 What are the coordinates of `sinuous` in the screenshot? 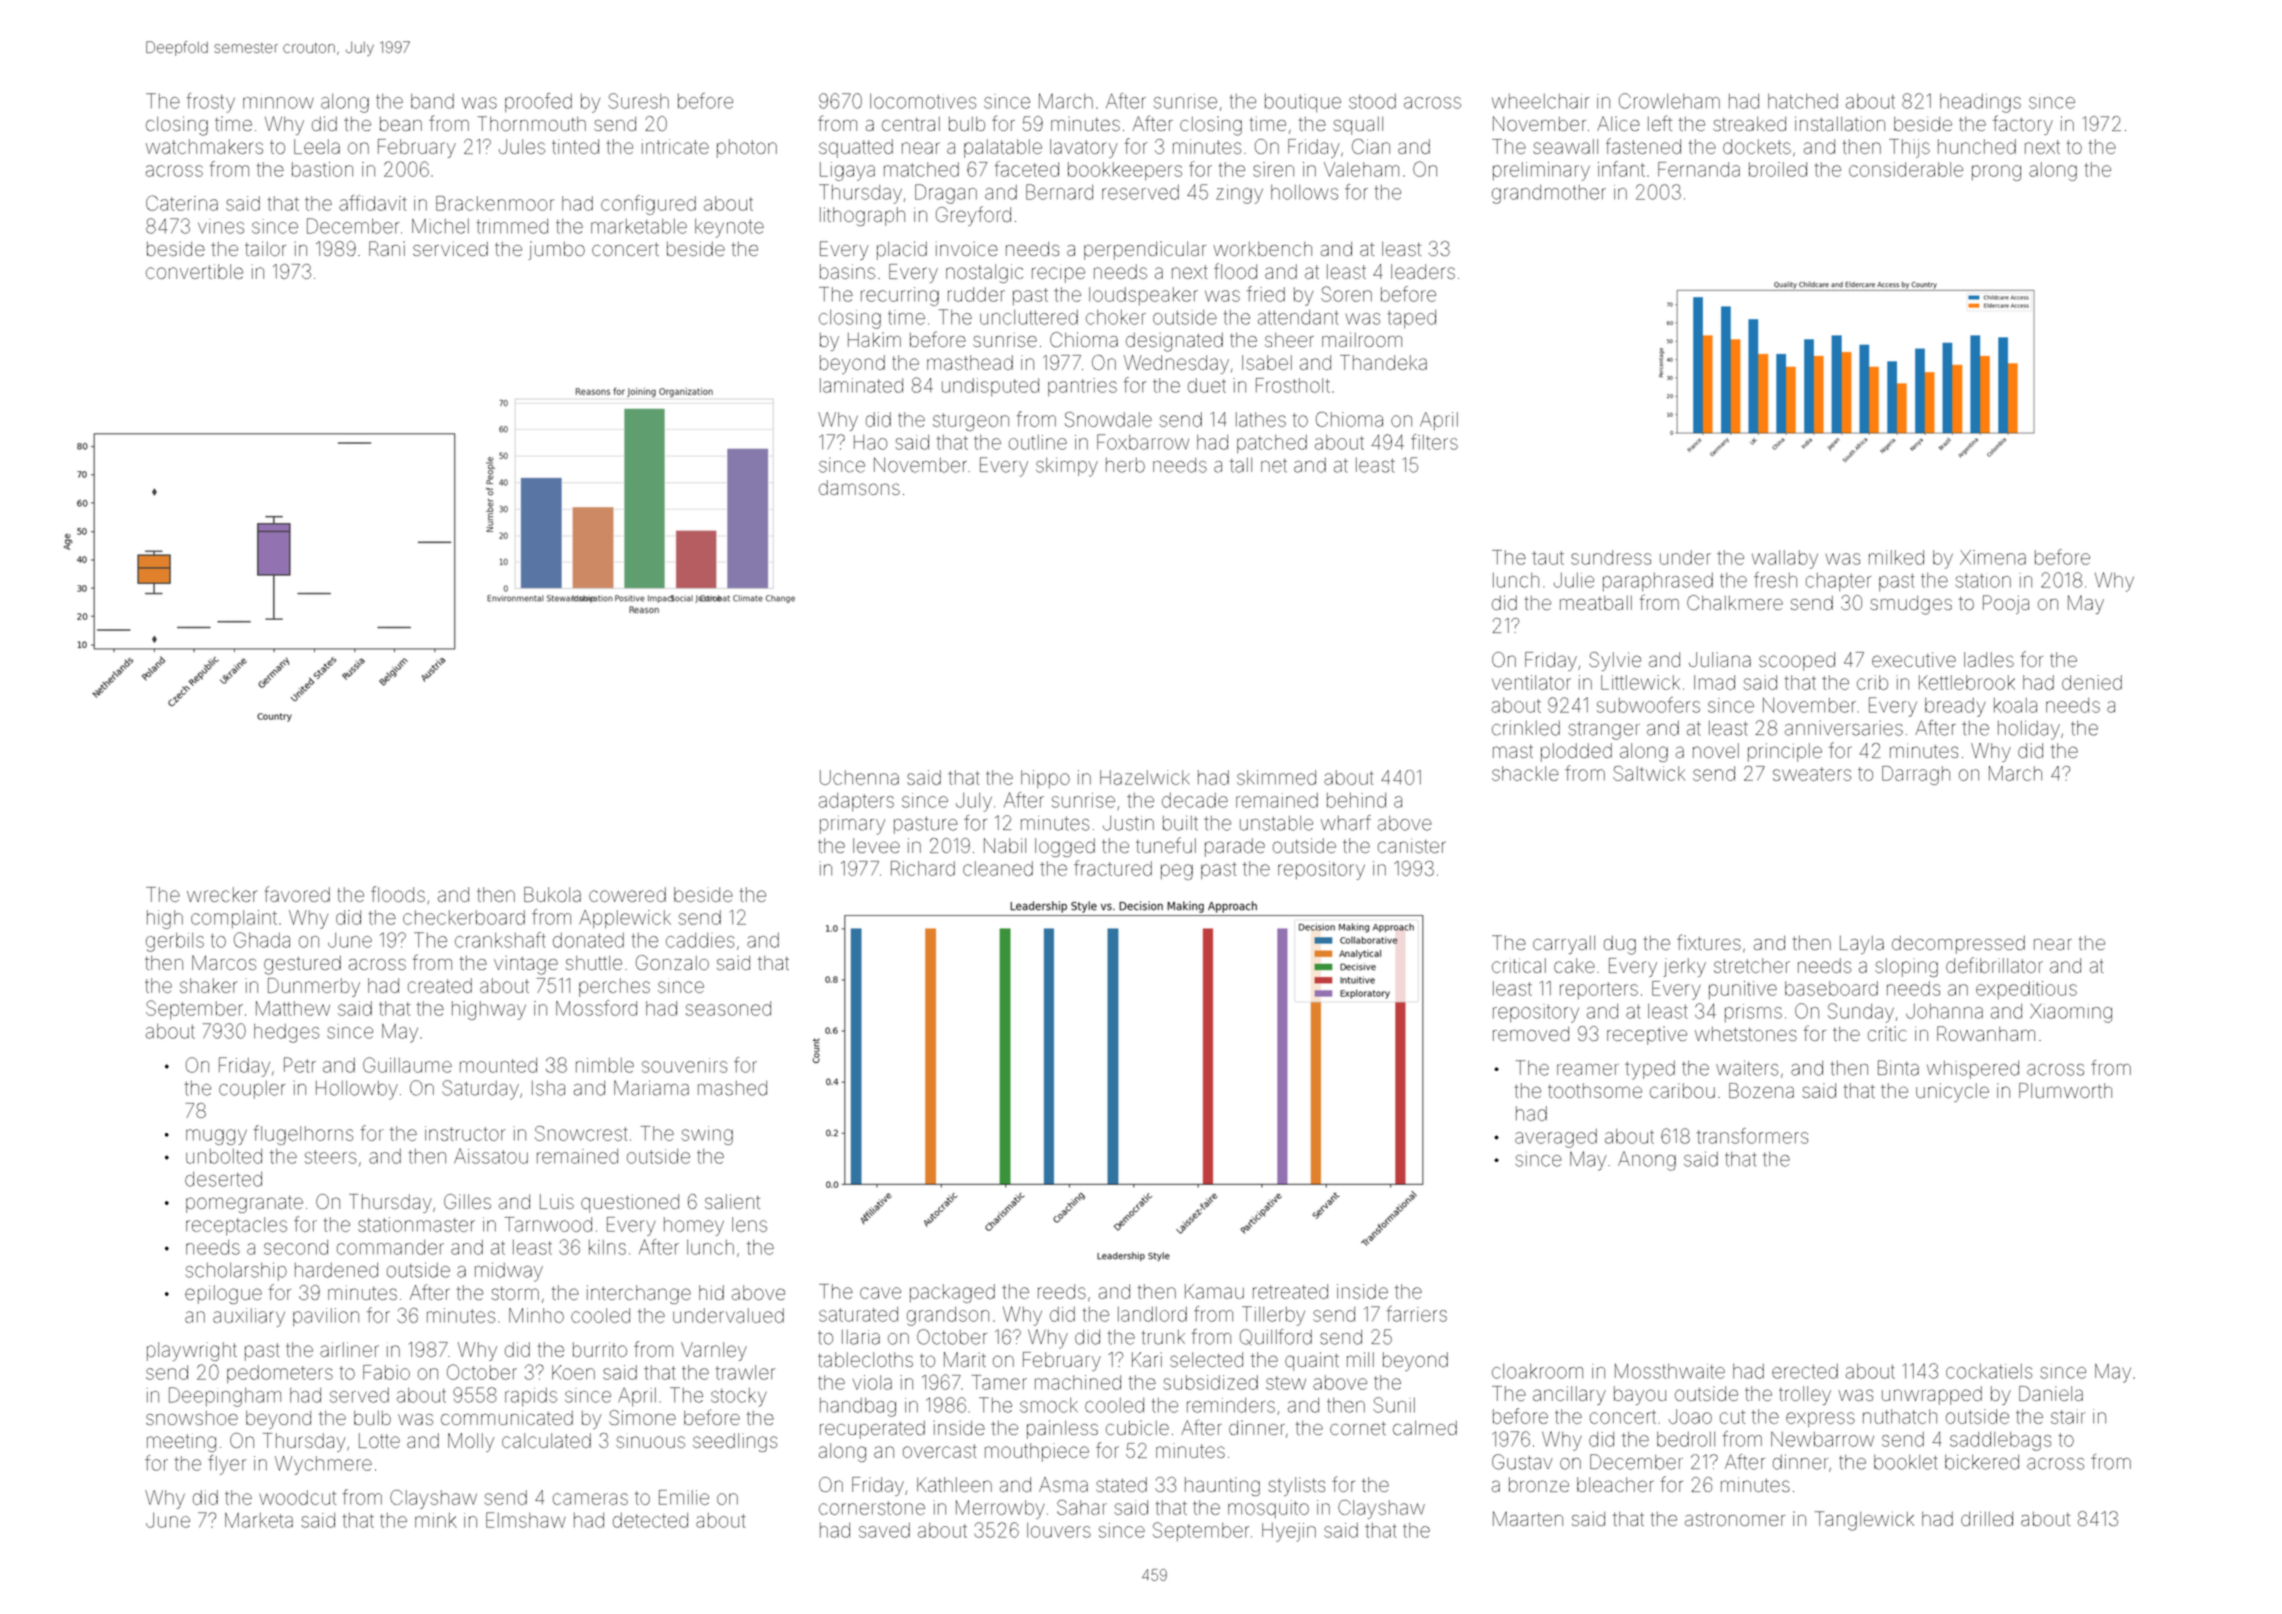 It's located at (650, 1442).
